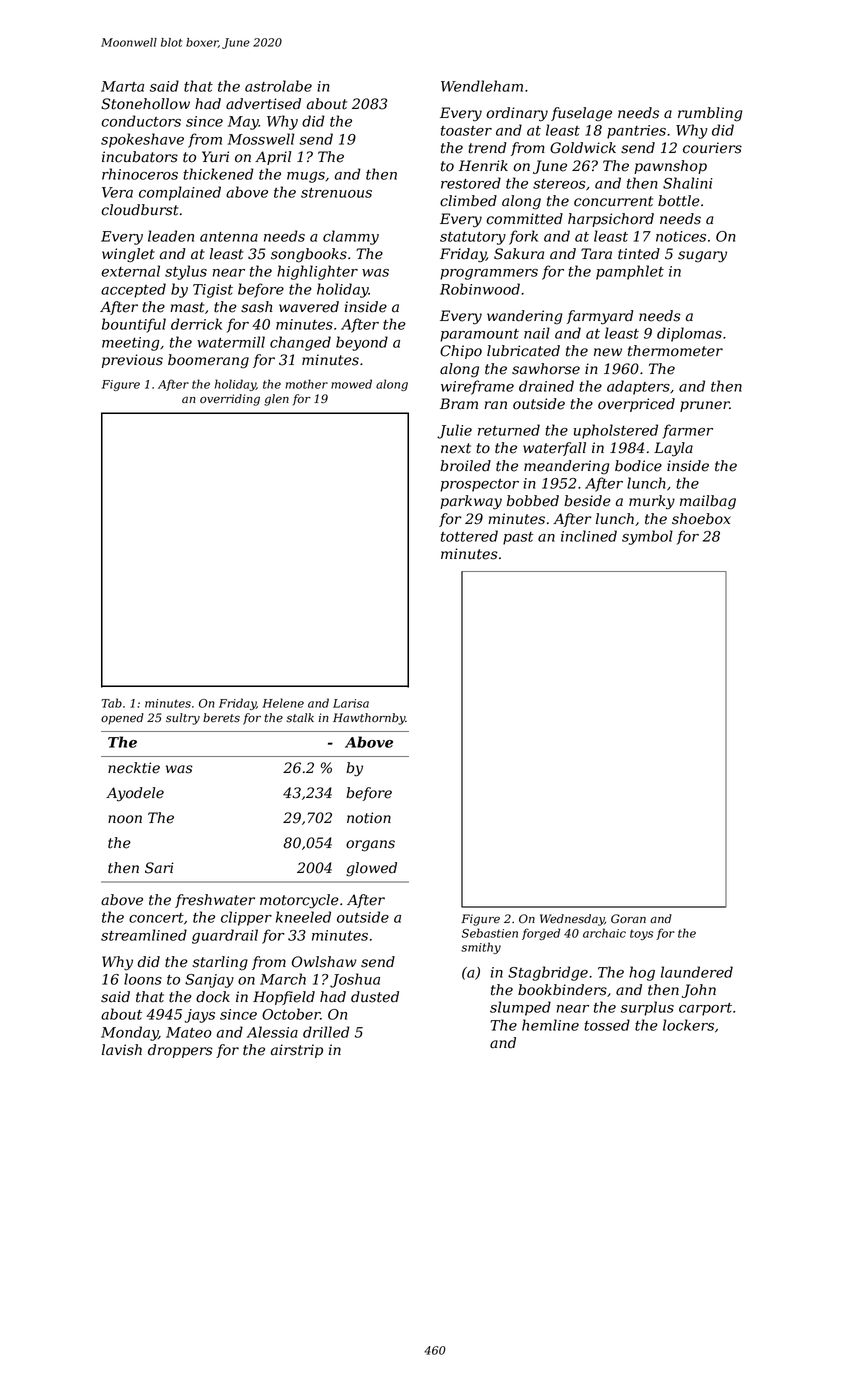  What do you see at coordinates (705, 406) in the screenshot?
I see `pruner` at bounding box center [705, 406].
